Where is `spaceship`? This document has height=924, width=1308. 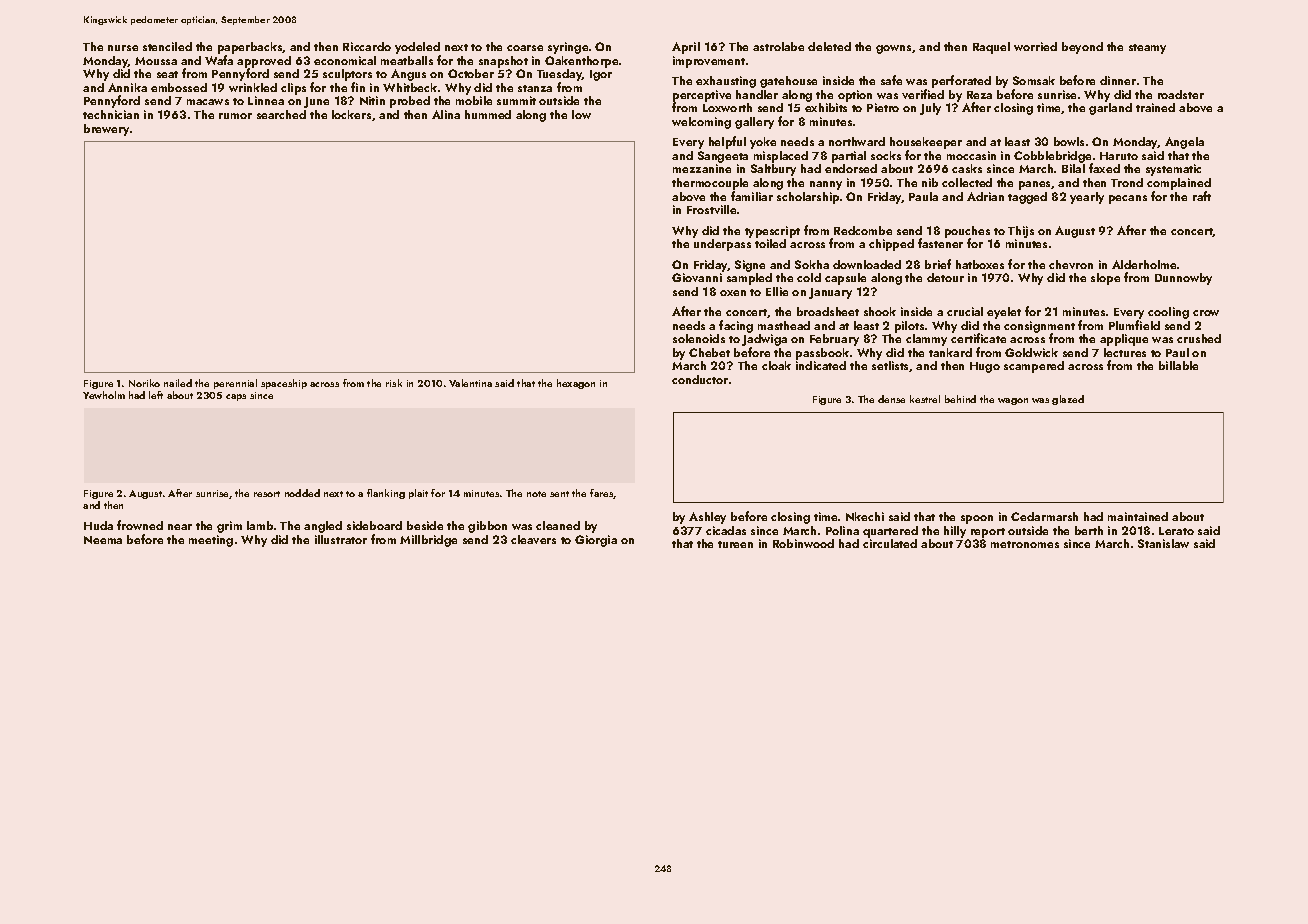 spaceship is located at coordinates (284, 384).
